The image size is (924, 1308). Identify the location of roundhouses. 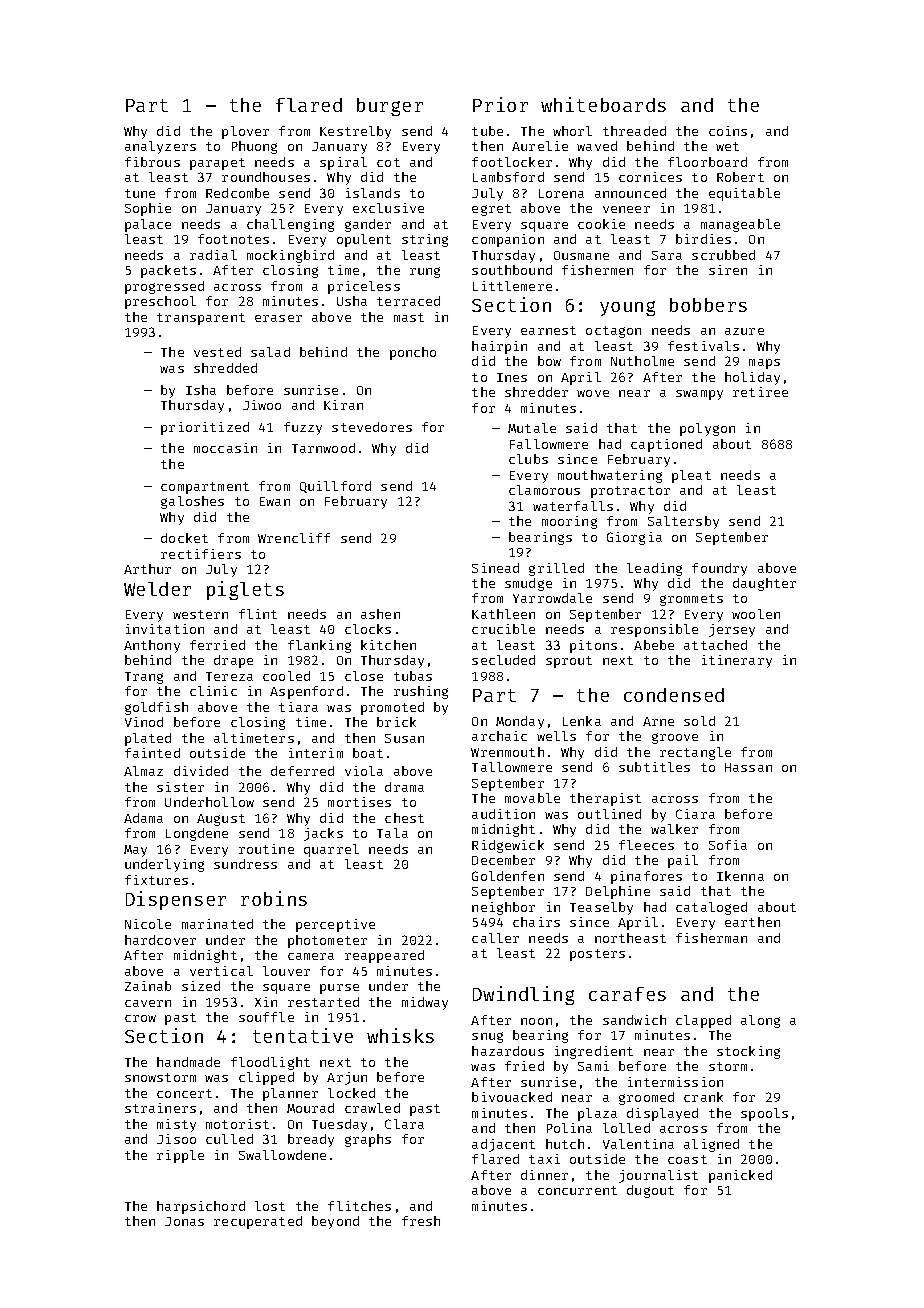
(266, 177).
